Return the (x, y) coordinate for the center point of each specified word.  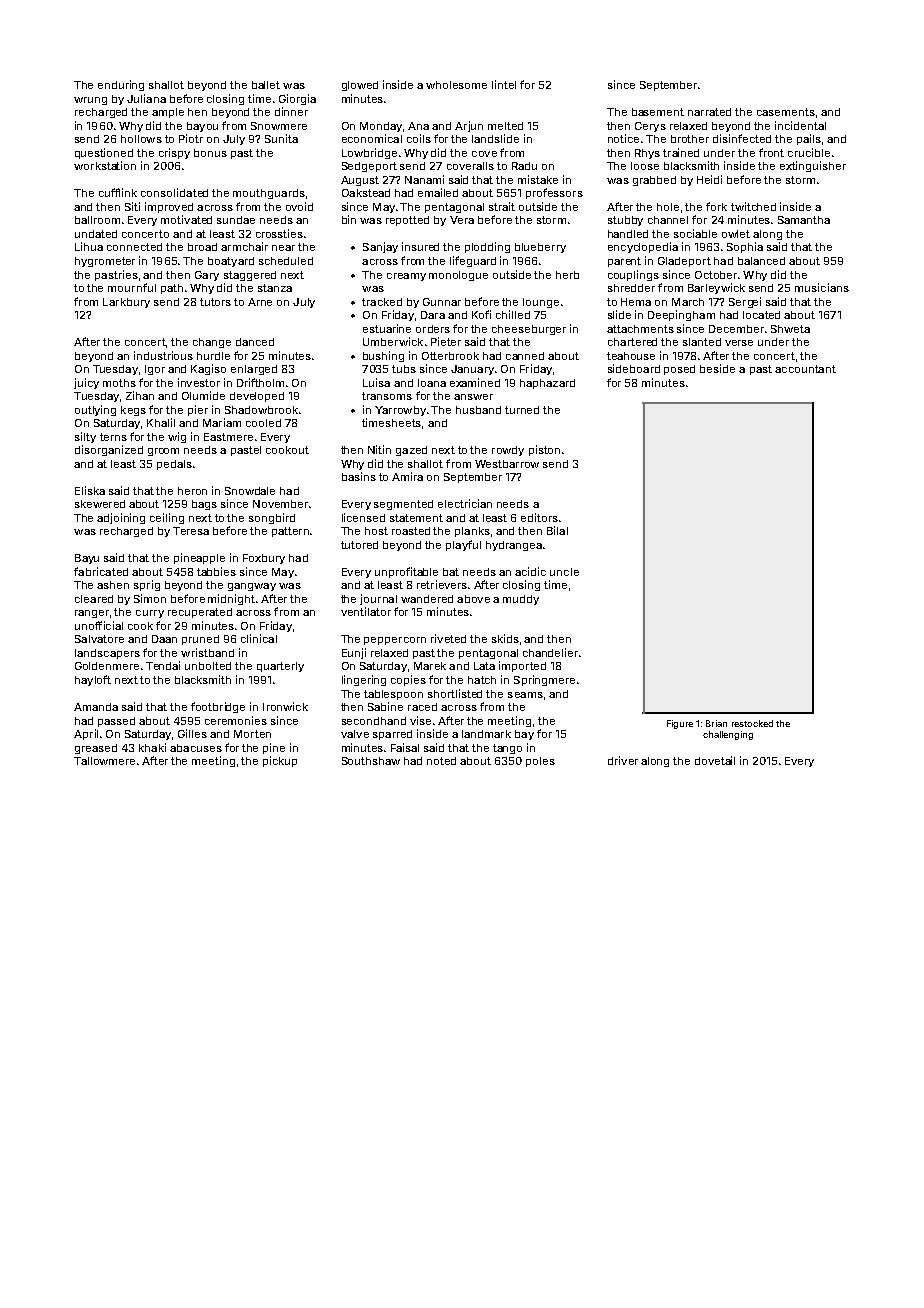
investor (199, 382)
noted (441, 761)
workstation (105, 165)
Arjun (469, 126)
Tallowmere (104, 761)
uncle (564, 572)
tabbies (216, 571)
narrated (709, 112)
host (376, 531)
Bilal (557, 530)
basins (359, 476)
